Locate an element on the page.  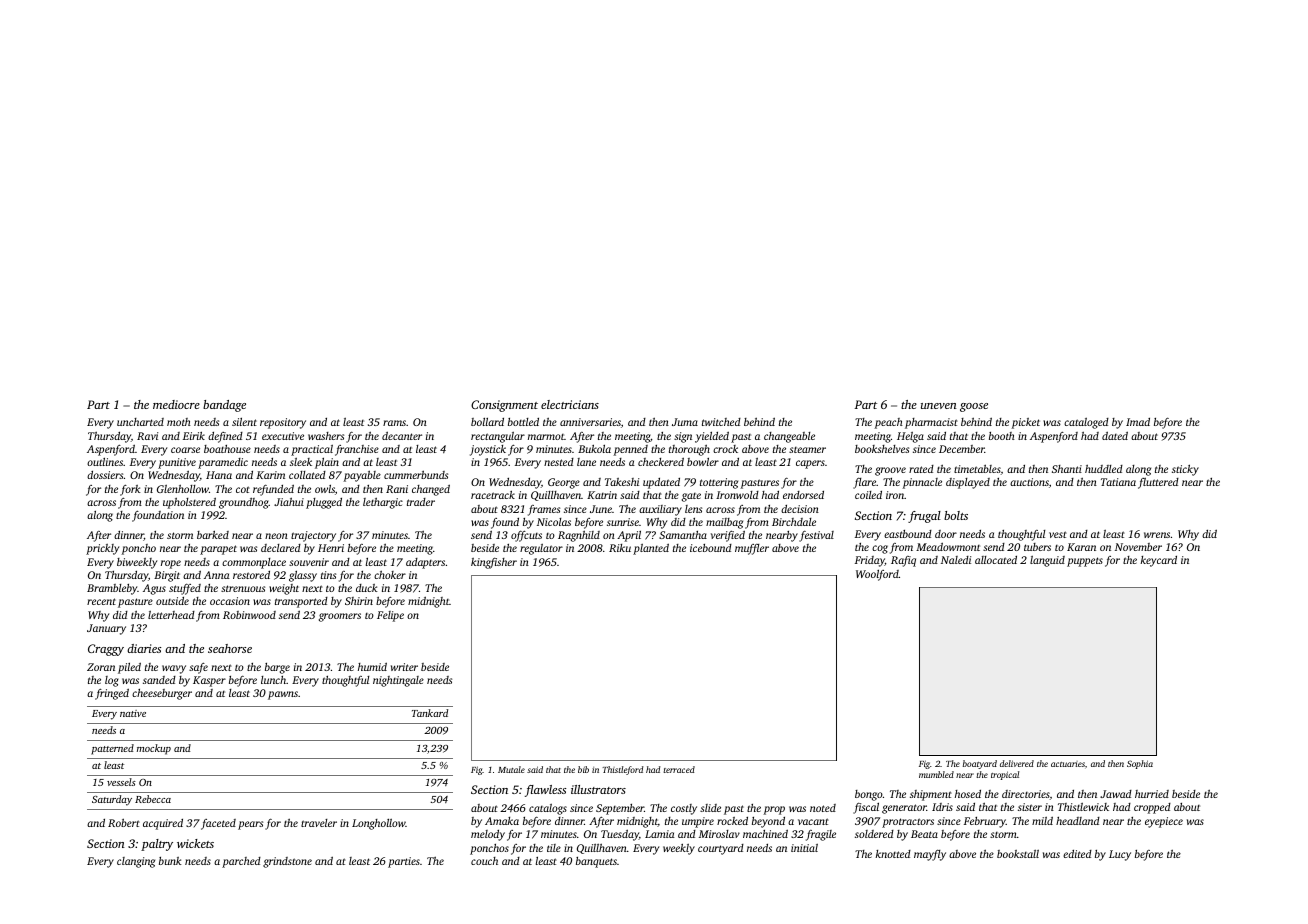
Imad is located at coordinates (1138, 422).
